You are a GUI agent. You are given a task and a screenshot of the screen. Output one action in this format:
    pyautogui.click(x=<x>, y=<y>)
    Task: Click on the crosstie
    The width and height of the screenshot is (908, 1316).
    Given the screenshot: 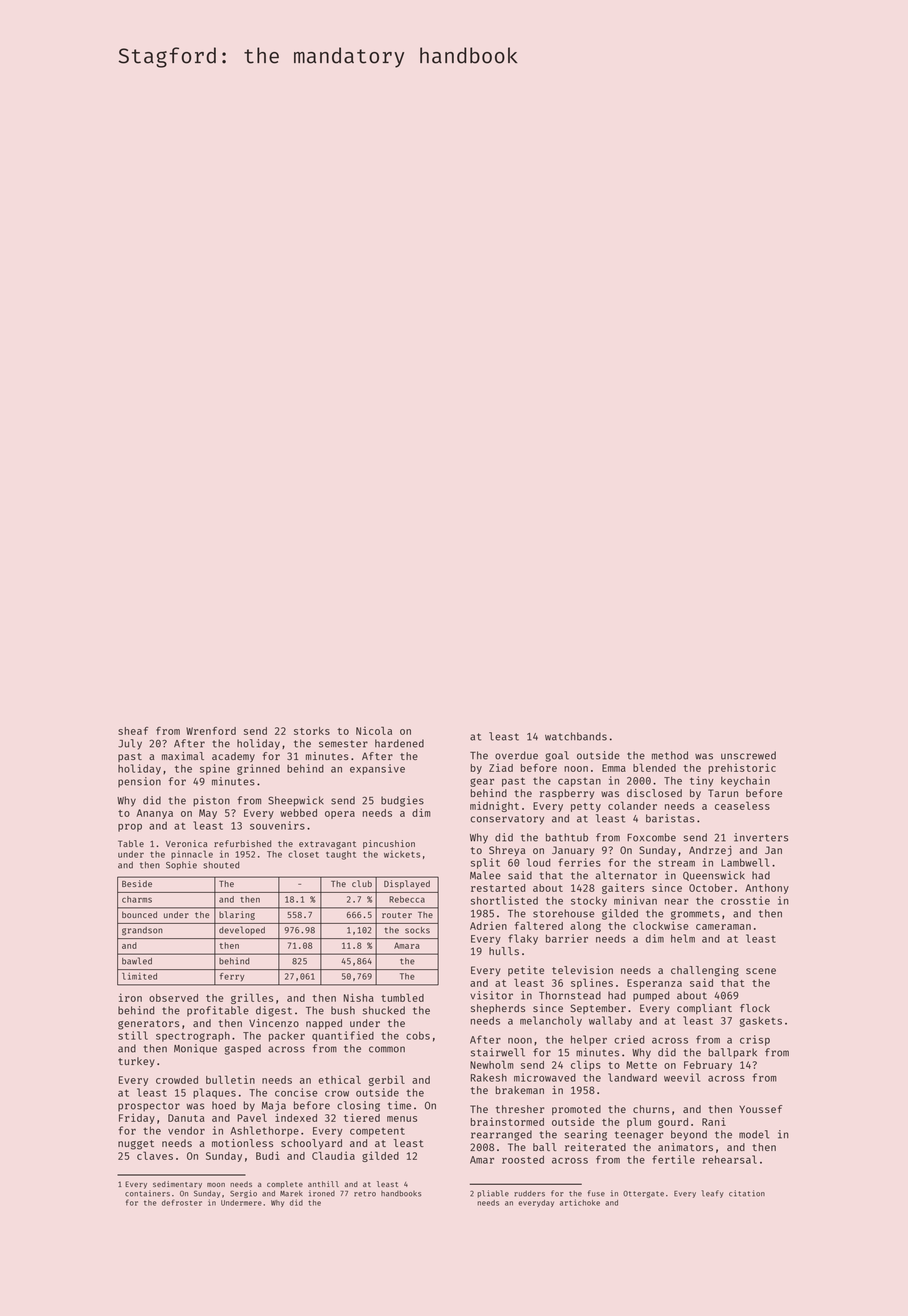 What is the action you would take?
    pyautogui.click(x=745, y=900)
